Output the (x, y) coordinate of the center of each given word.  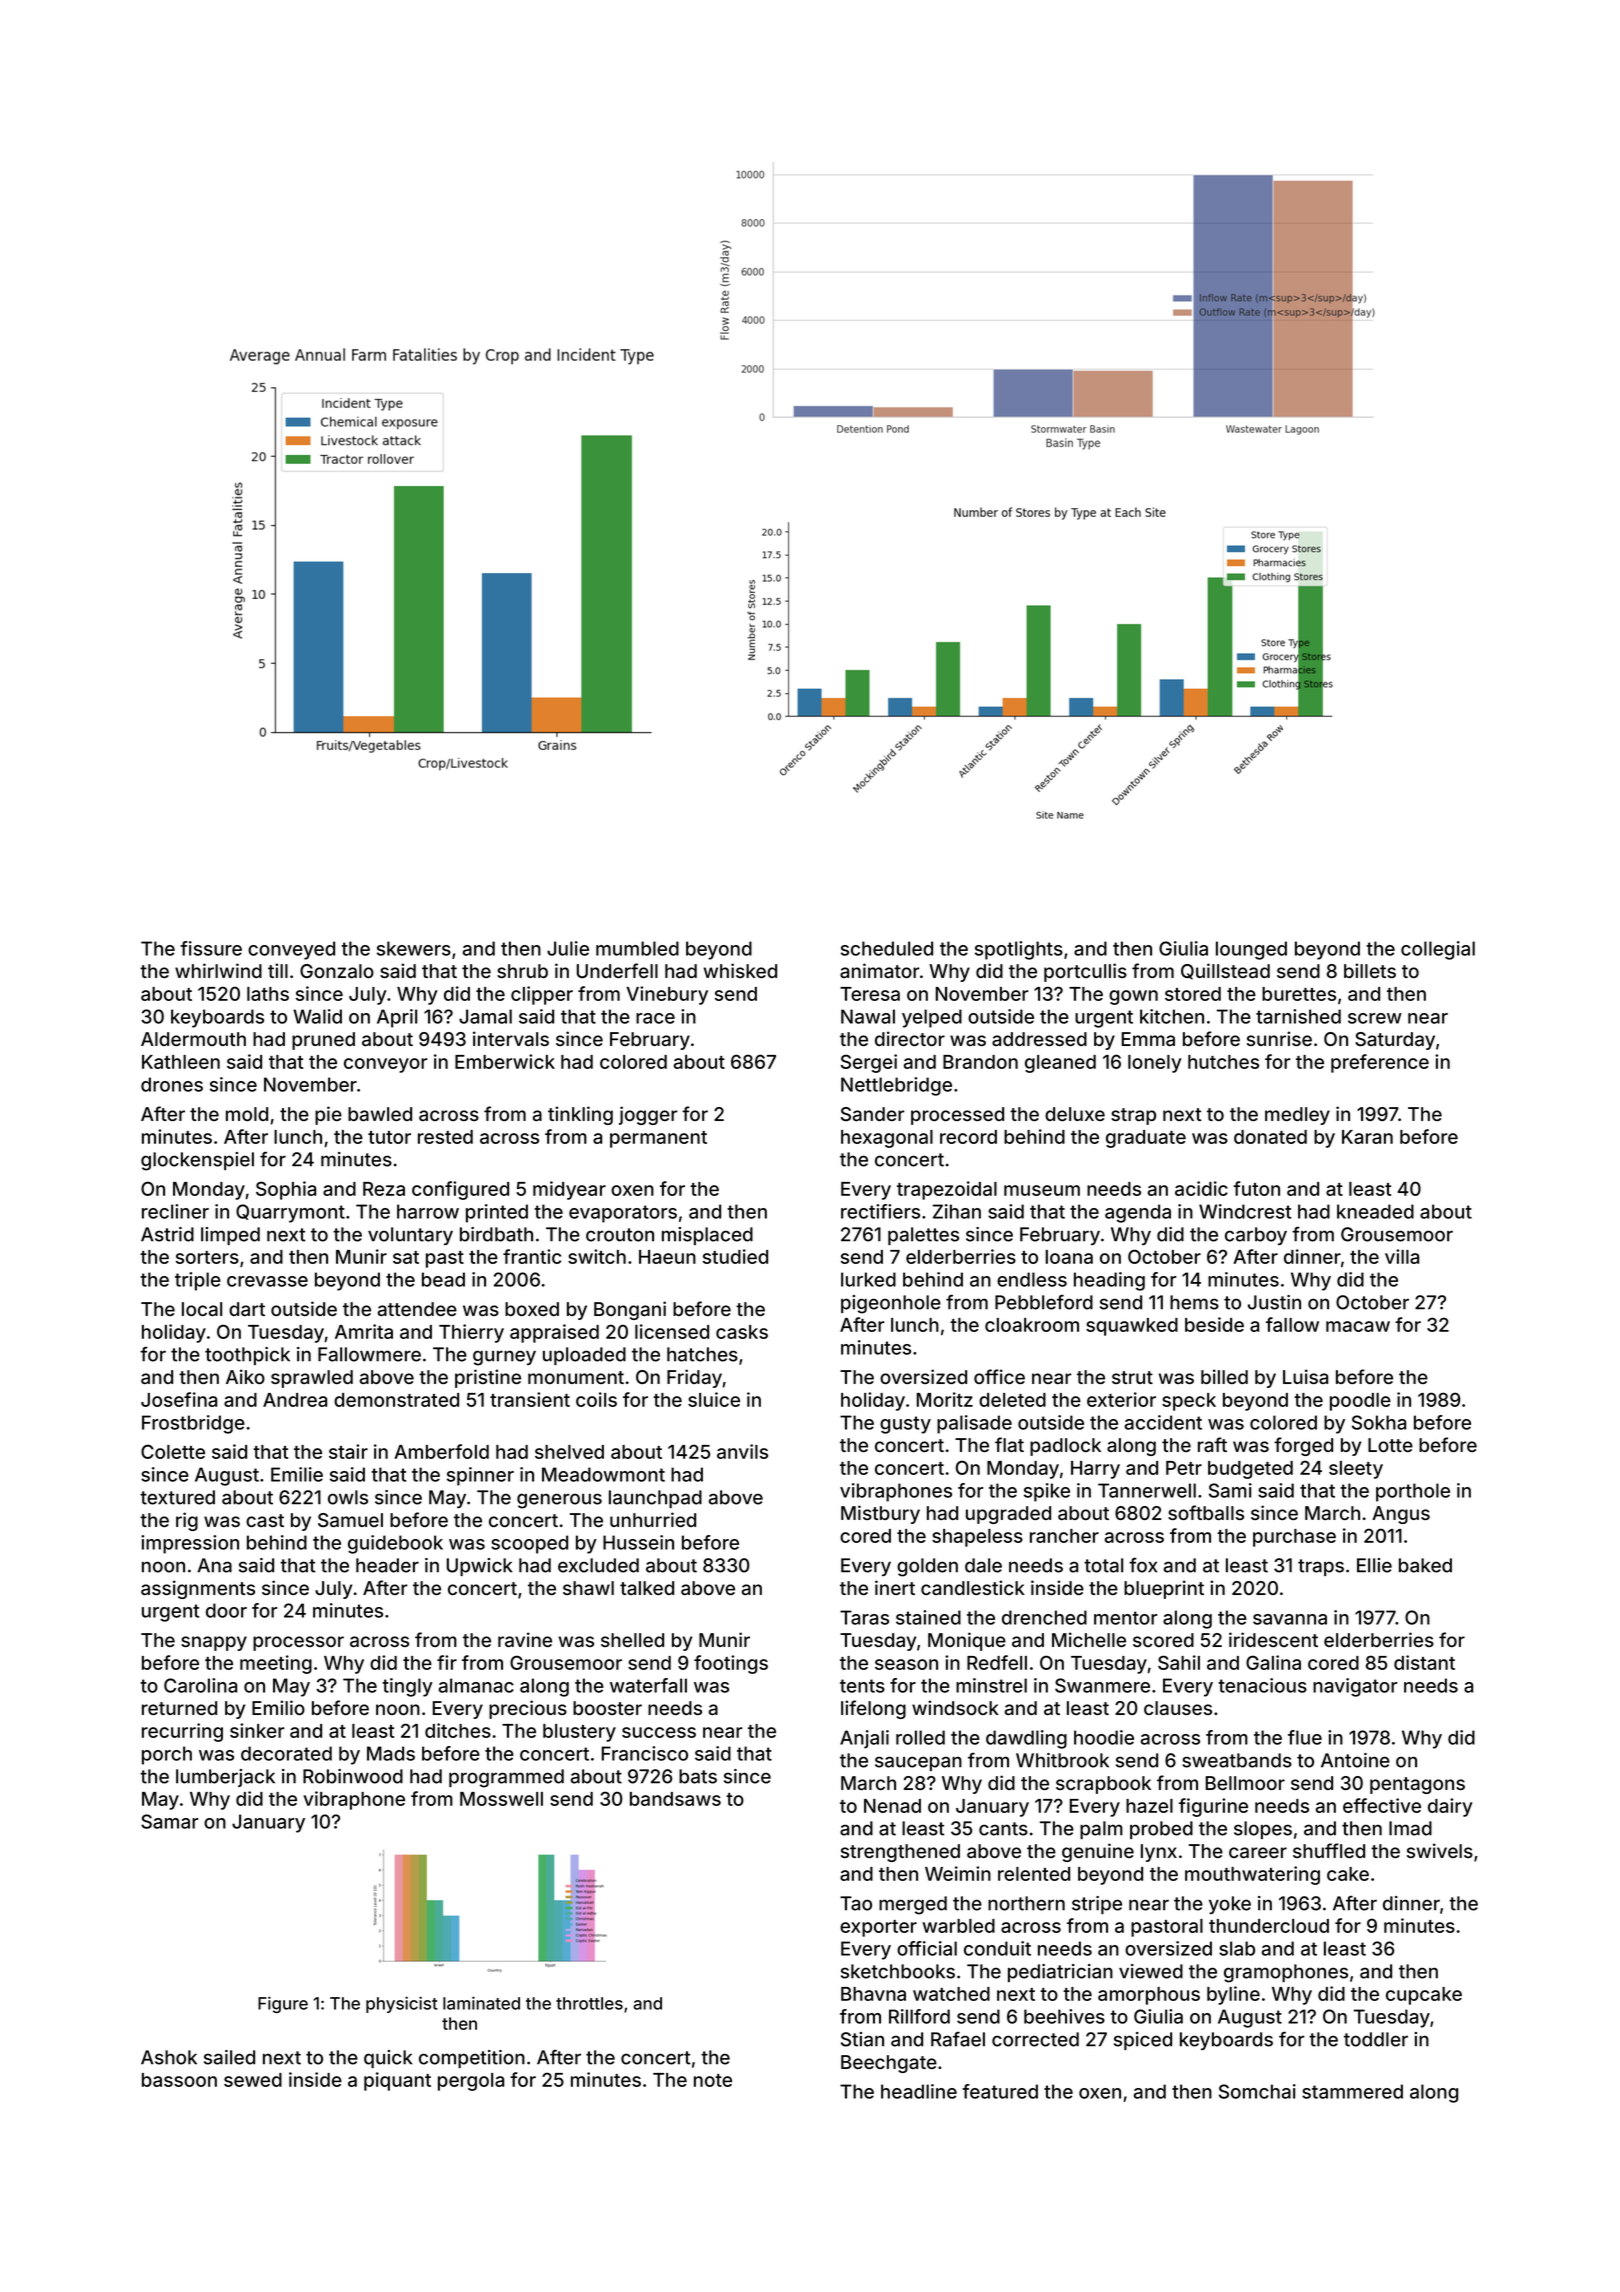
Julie (568, 948)
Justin (1274, 1302)
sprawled (312, 1379)
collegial (1438, 950)
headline (919, 2091)
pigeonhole (891, 1304)
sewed (253, 2080)
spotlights (1019, 950)
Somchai (1257, 2091)
